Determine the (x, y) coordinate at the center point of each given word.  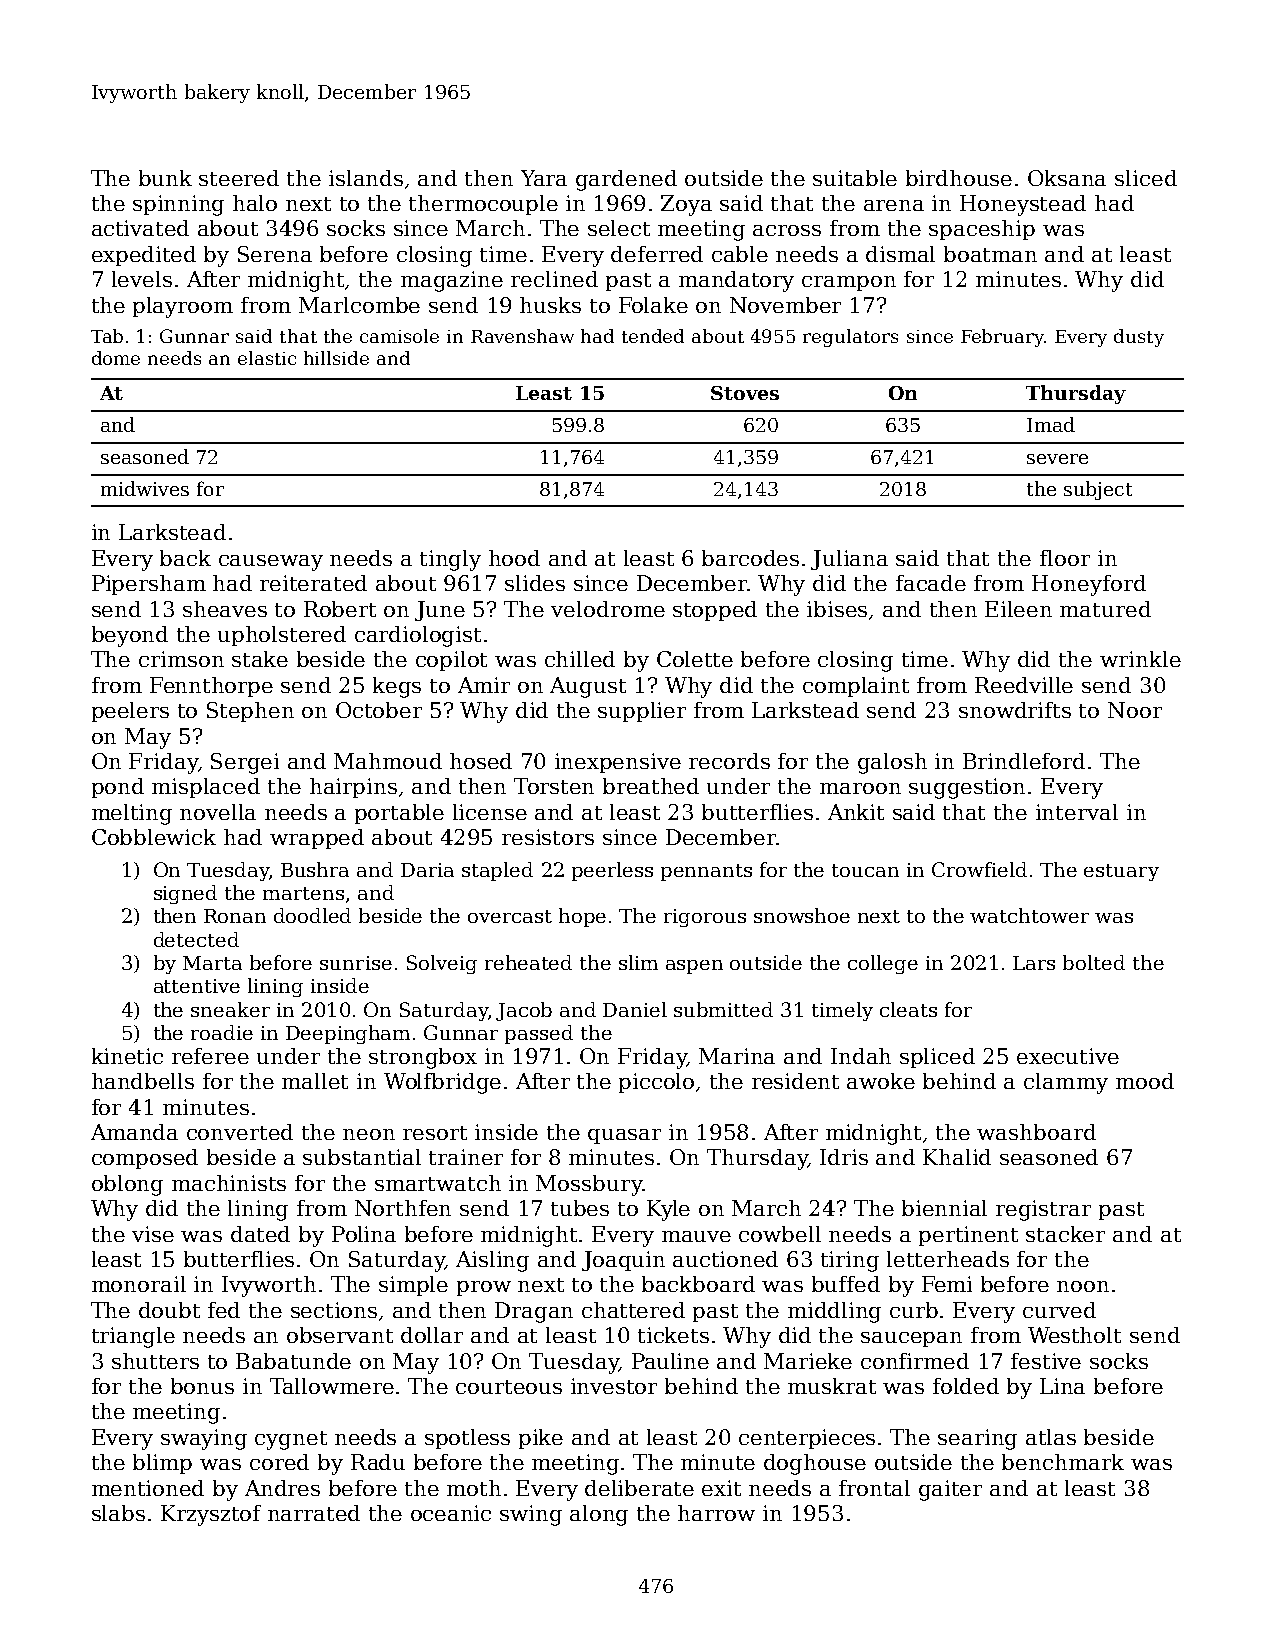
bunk (165, 178)
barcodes (750, 558)
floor (1065, 558)
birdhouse (959, 178)
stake (260, 659)
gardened (626, 180)
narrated (314, 1513)
